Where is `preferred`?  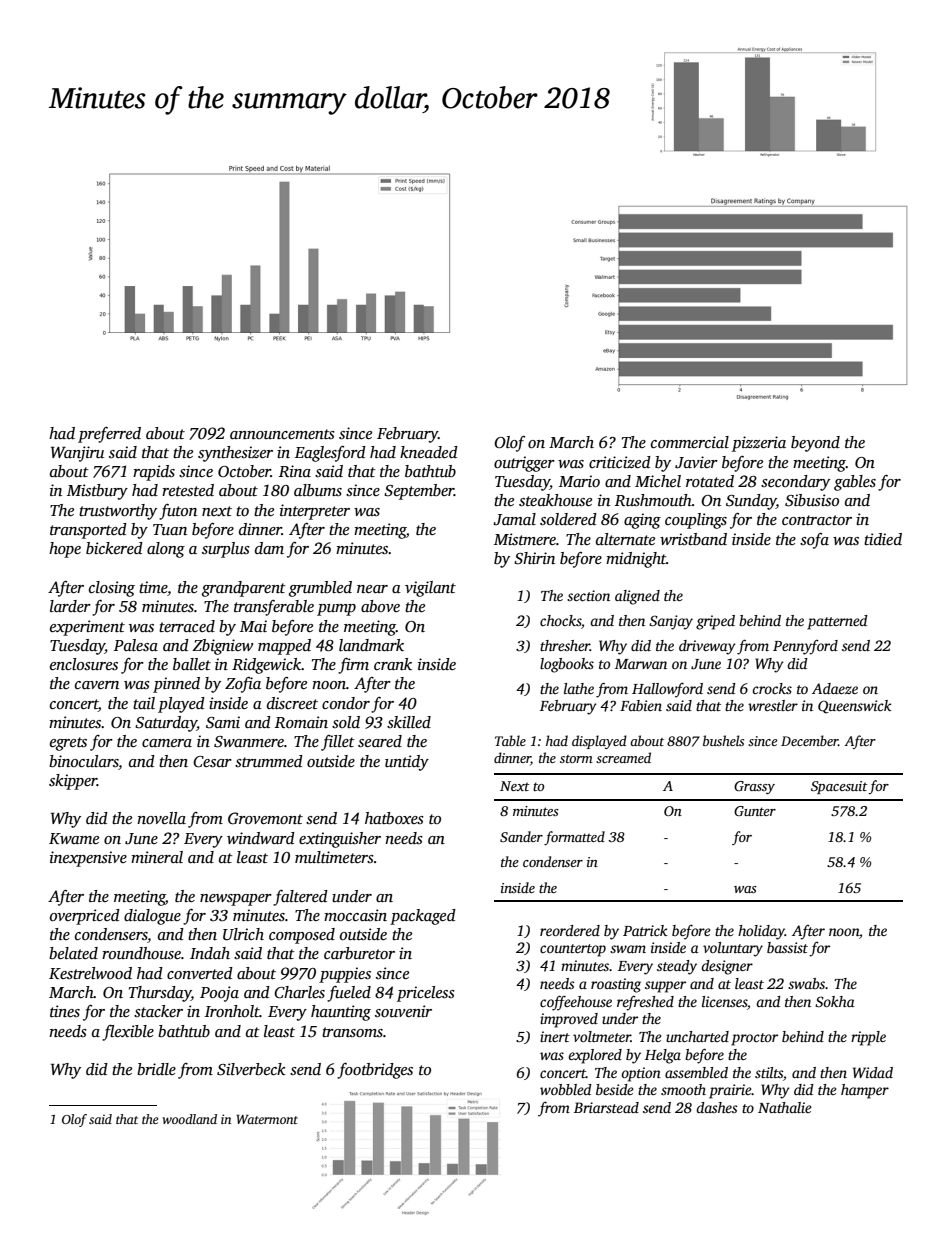 preferred is located at coordinates (109, 435).
